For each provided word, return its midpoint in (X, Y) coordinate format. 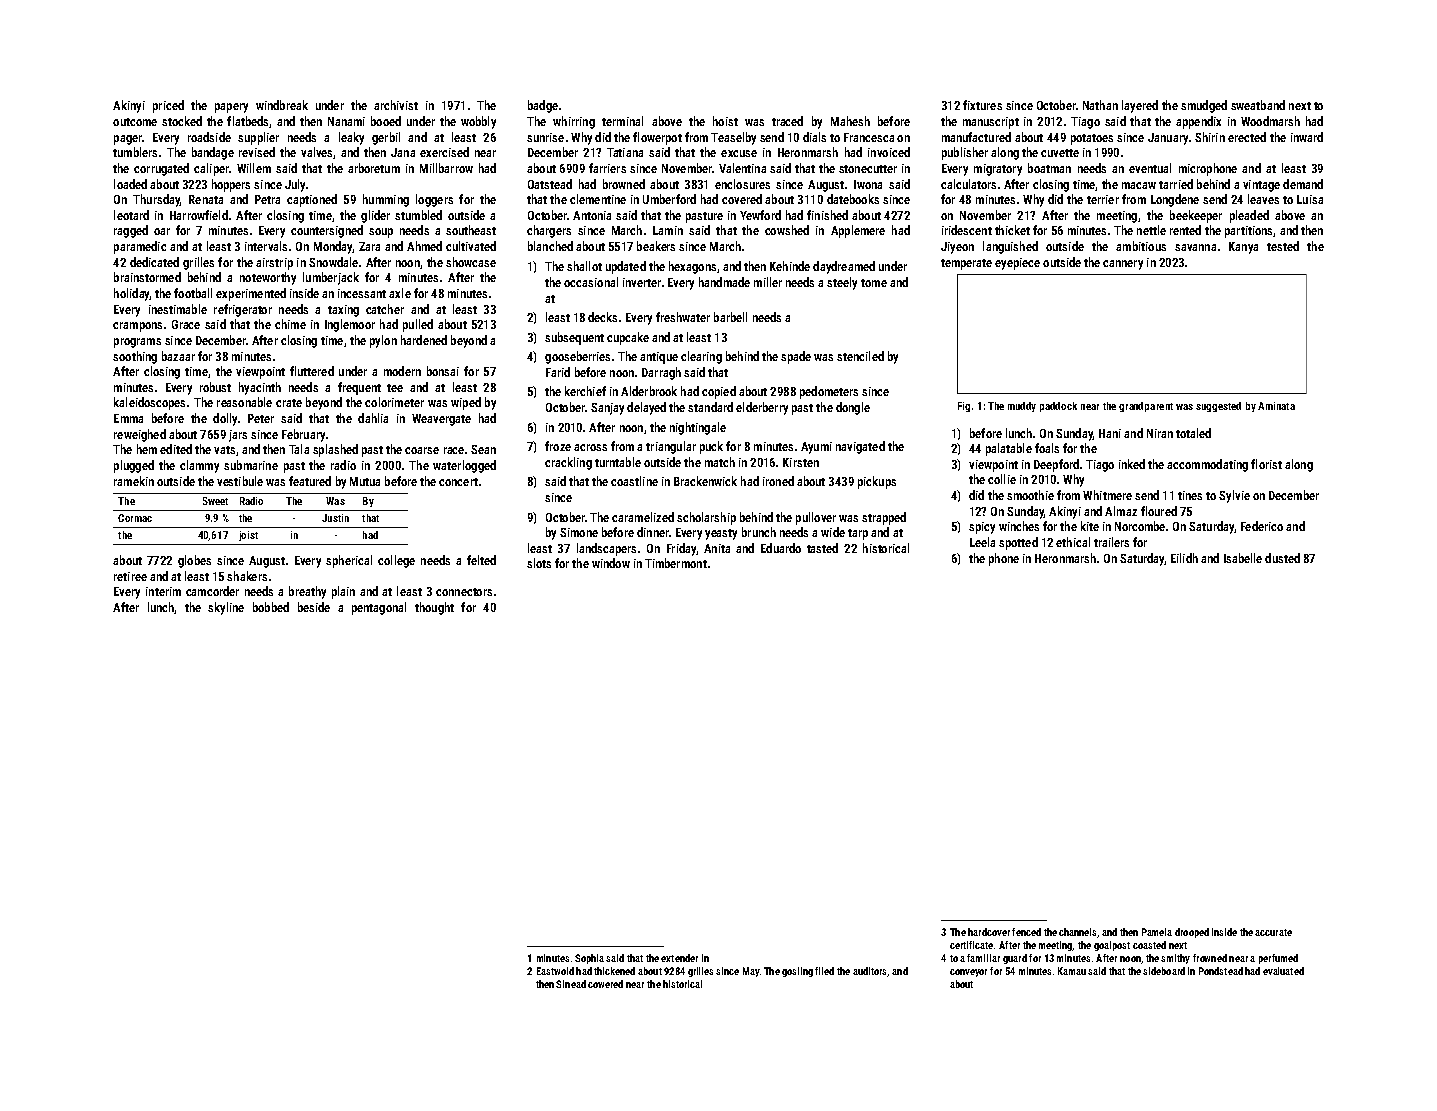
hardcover (989, 932)
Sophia (589, 959)
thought (434, 608)
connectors (464, 592)
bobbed (271, 607)
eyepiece (1017, 264)
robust (215, 387)
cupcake (628, 338)
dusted (1282, 558)
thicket (1012, 230)
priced (168, 106)
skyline (226, 608)
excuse (739, 153)
